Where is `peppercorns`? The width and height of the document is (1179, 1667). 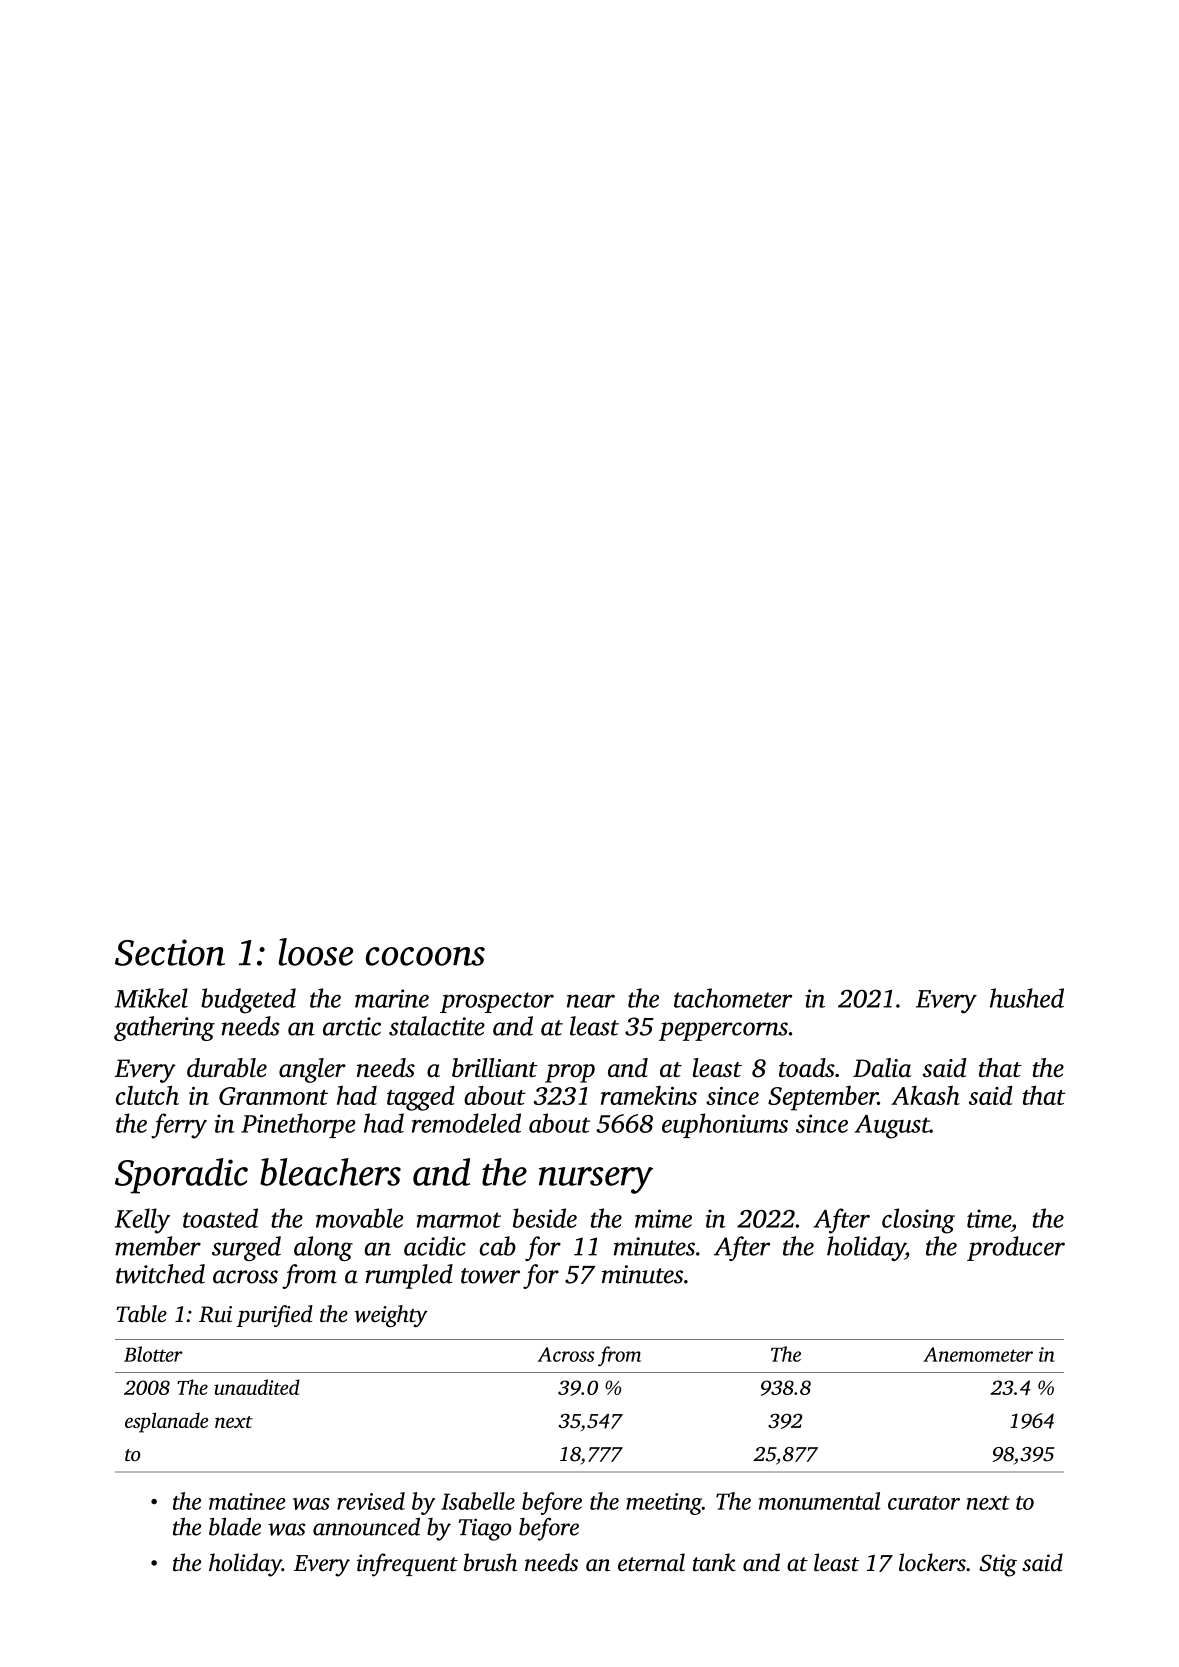 peppercorns is located at coordinates (723, 1031).
